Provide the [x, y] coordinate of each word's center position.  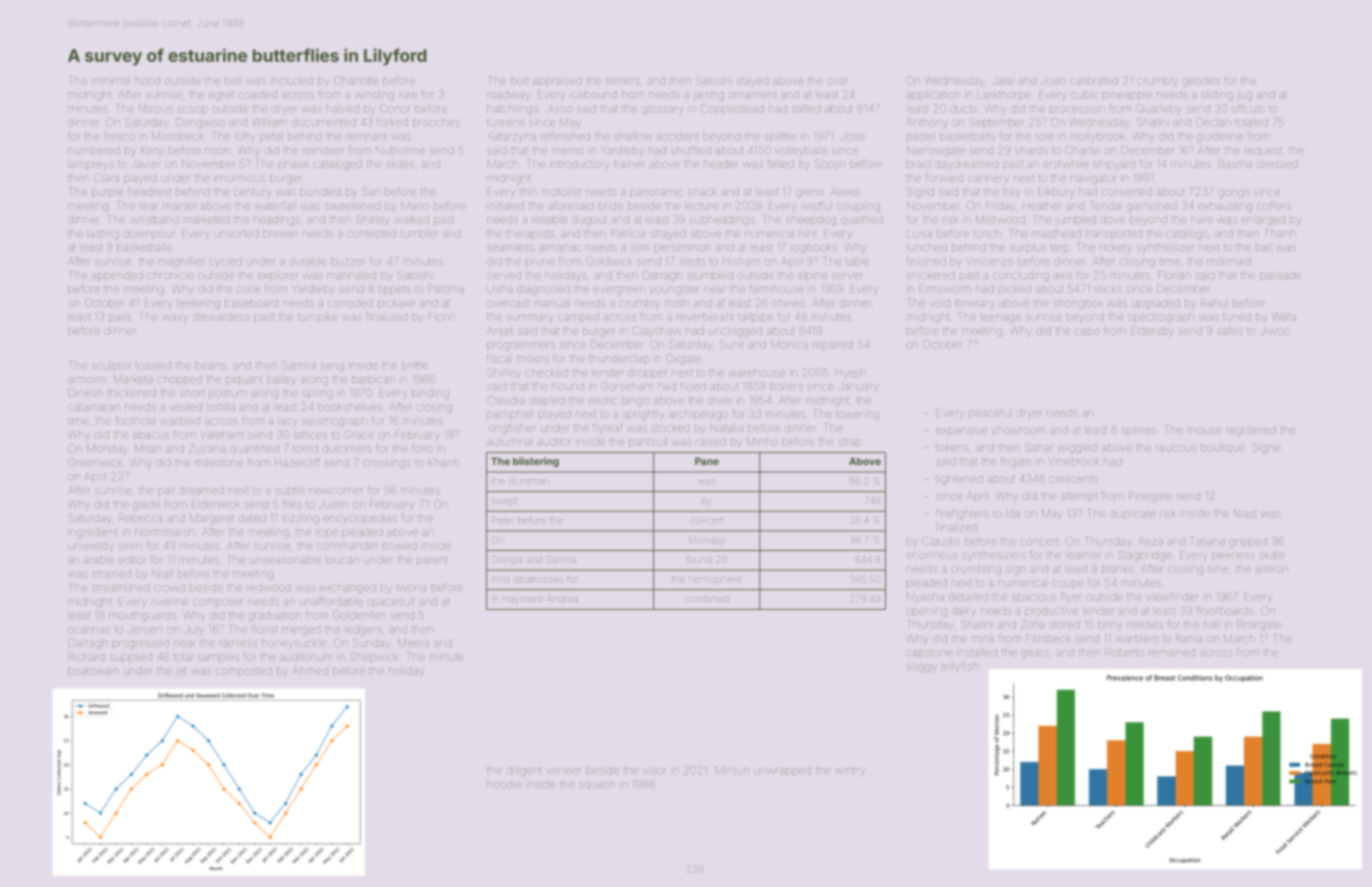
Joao [1053, 81]
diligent [523, 771]
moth [677, 303]
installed [977, 652]
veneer [563, 771]
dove [1113, 220]
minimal [111, 81]
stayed [753, 82]
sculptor [111, 366]
